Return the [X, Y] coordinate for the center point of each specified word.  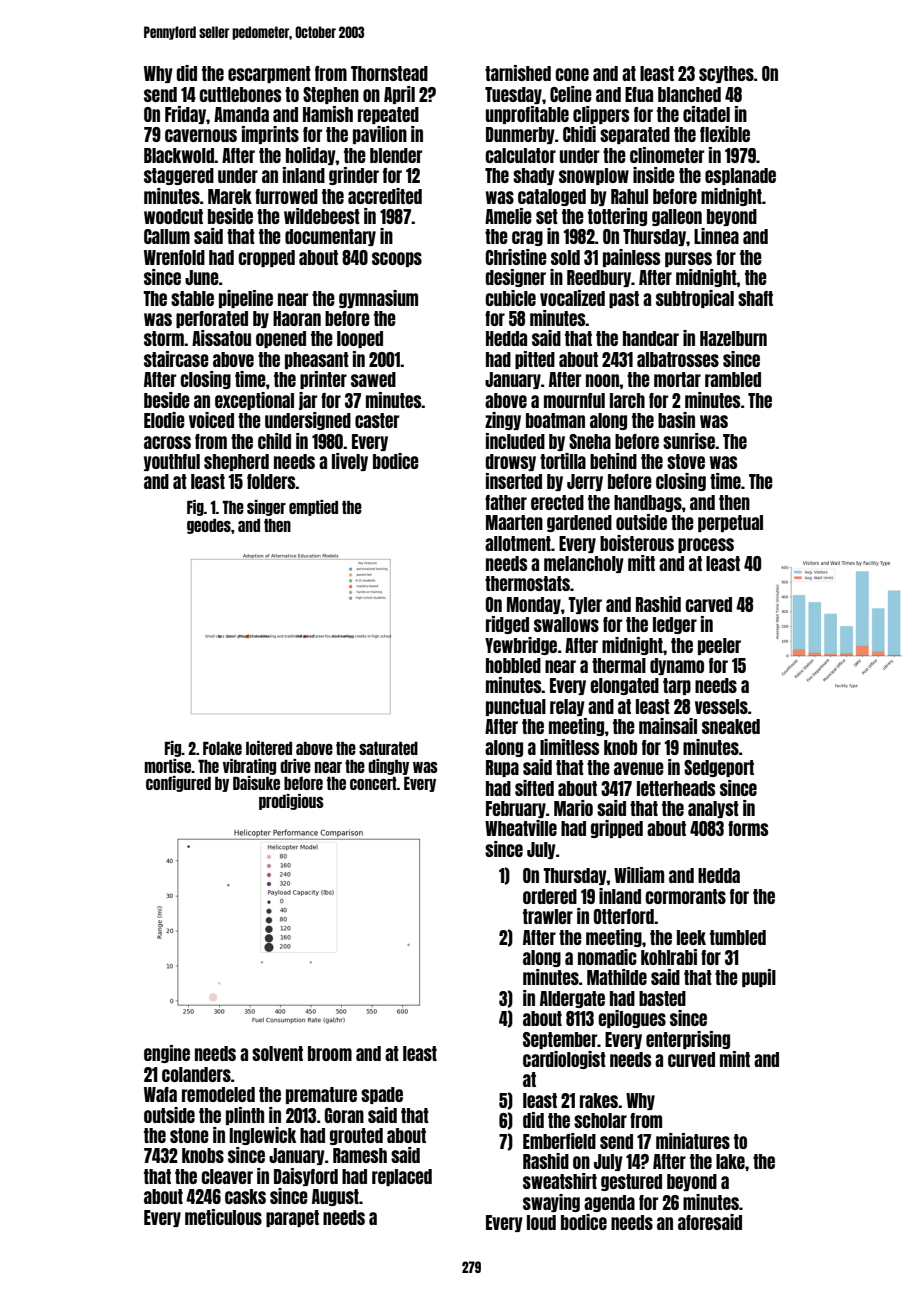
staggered [179, 176]
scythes [726, 74]
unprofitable [527, 115]
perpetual [730, 523]
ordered [550, 896]
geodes [209, 526]
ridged [507, 625]
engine [167, 1054]
